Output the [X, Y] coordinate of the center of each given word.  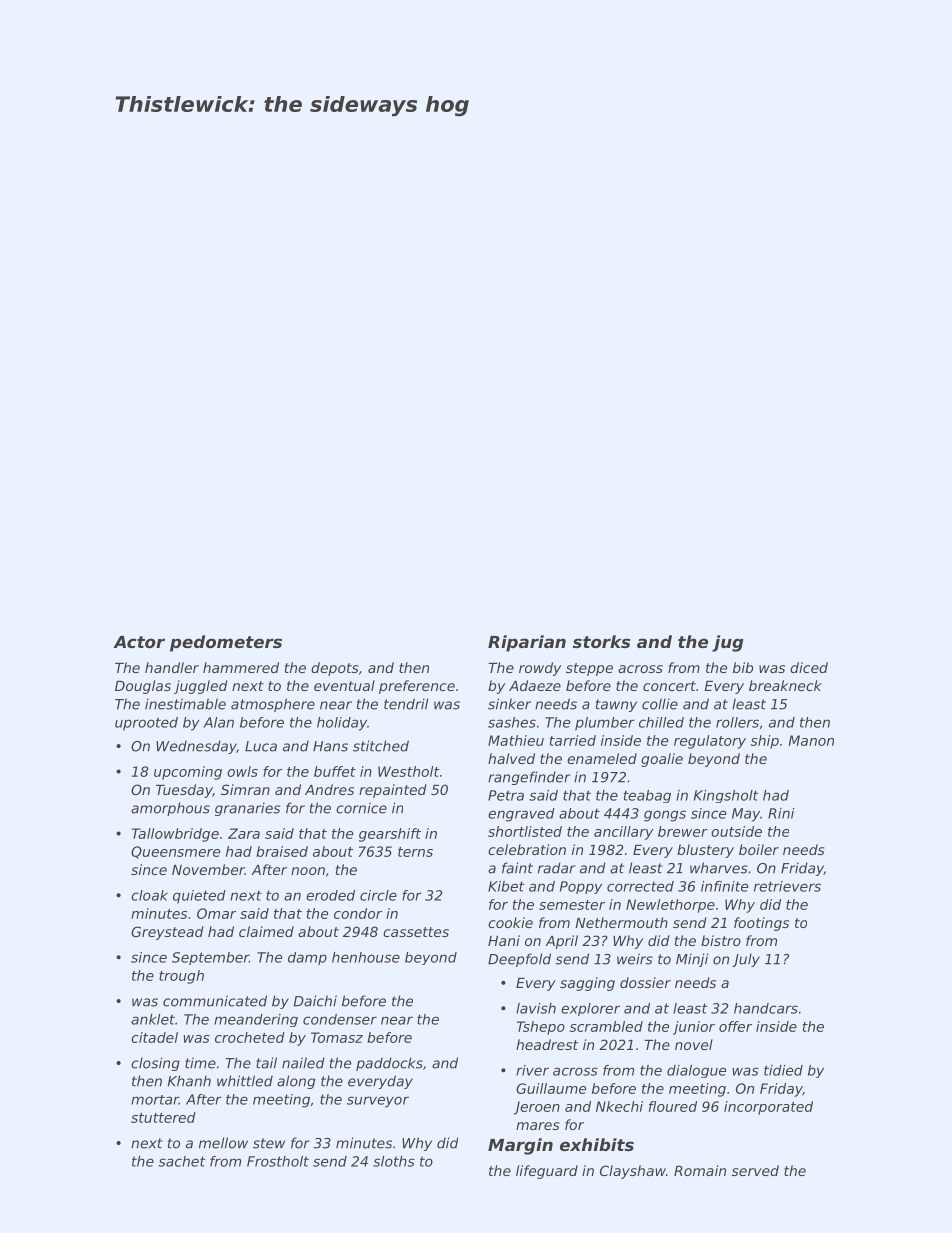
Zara [244, 833]
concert [669, 686]
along [296, 1082]
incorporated [768, 1108]
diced [809, 667]
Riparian [527, 643]
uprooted [146, 724]
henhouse [366, 957]
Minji [692, 960]
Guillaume [551, 1088]
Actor [139, 642]
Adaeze [535, 685]
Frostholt [278, 1161]
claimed [266, 931]
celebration [527, 849]
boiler [759, 849]
